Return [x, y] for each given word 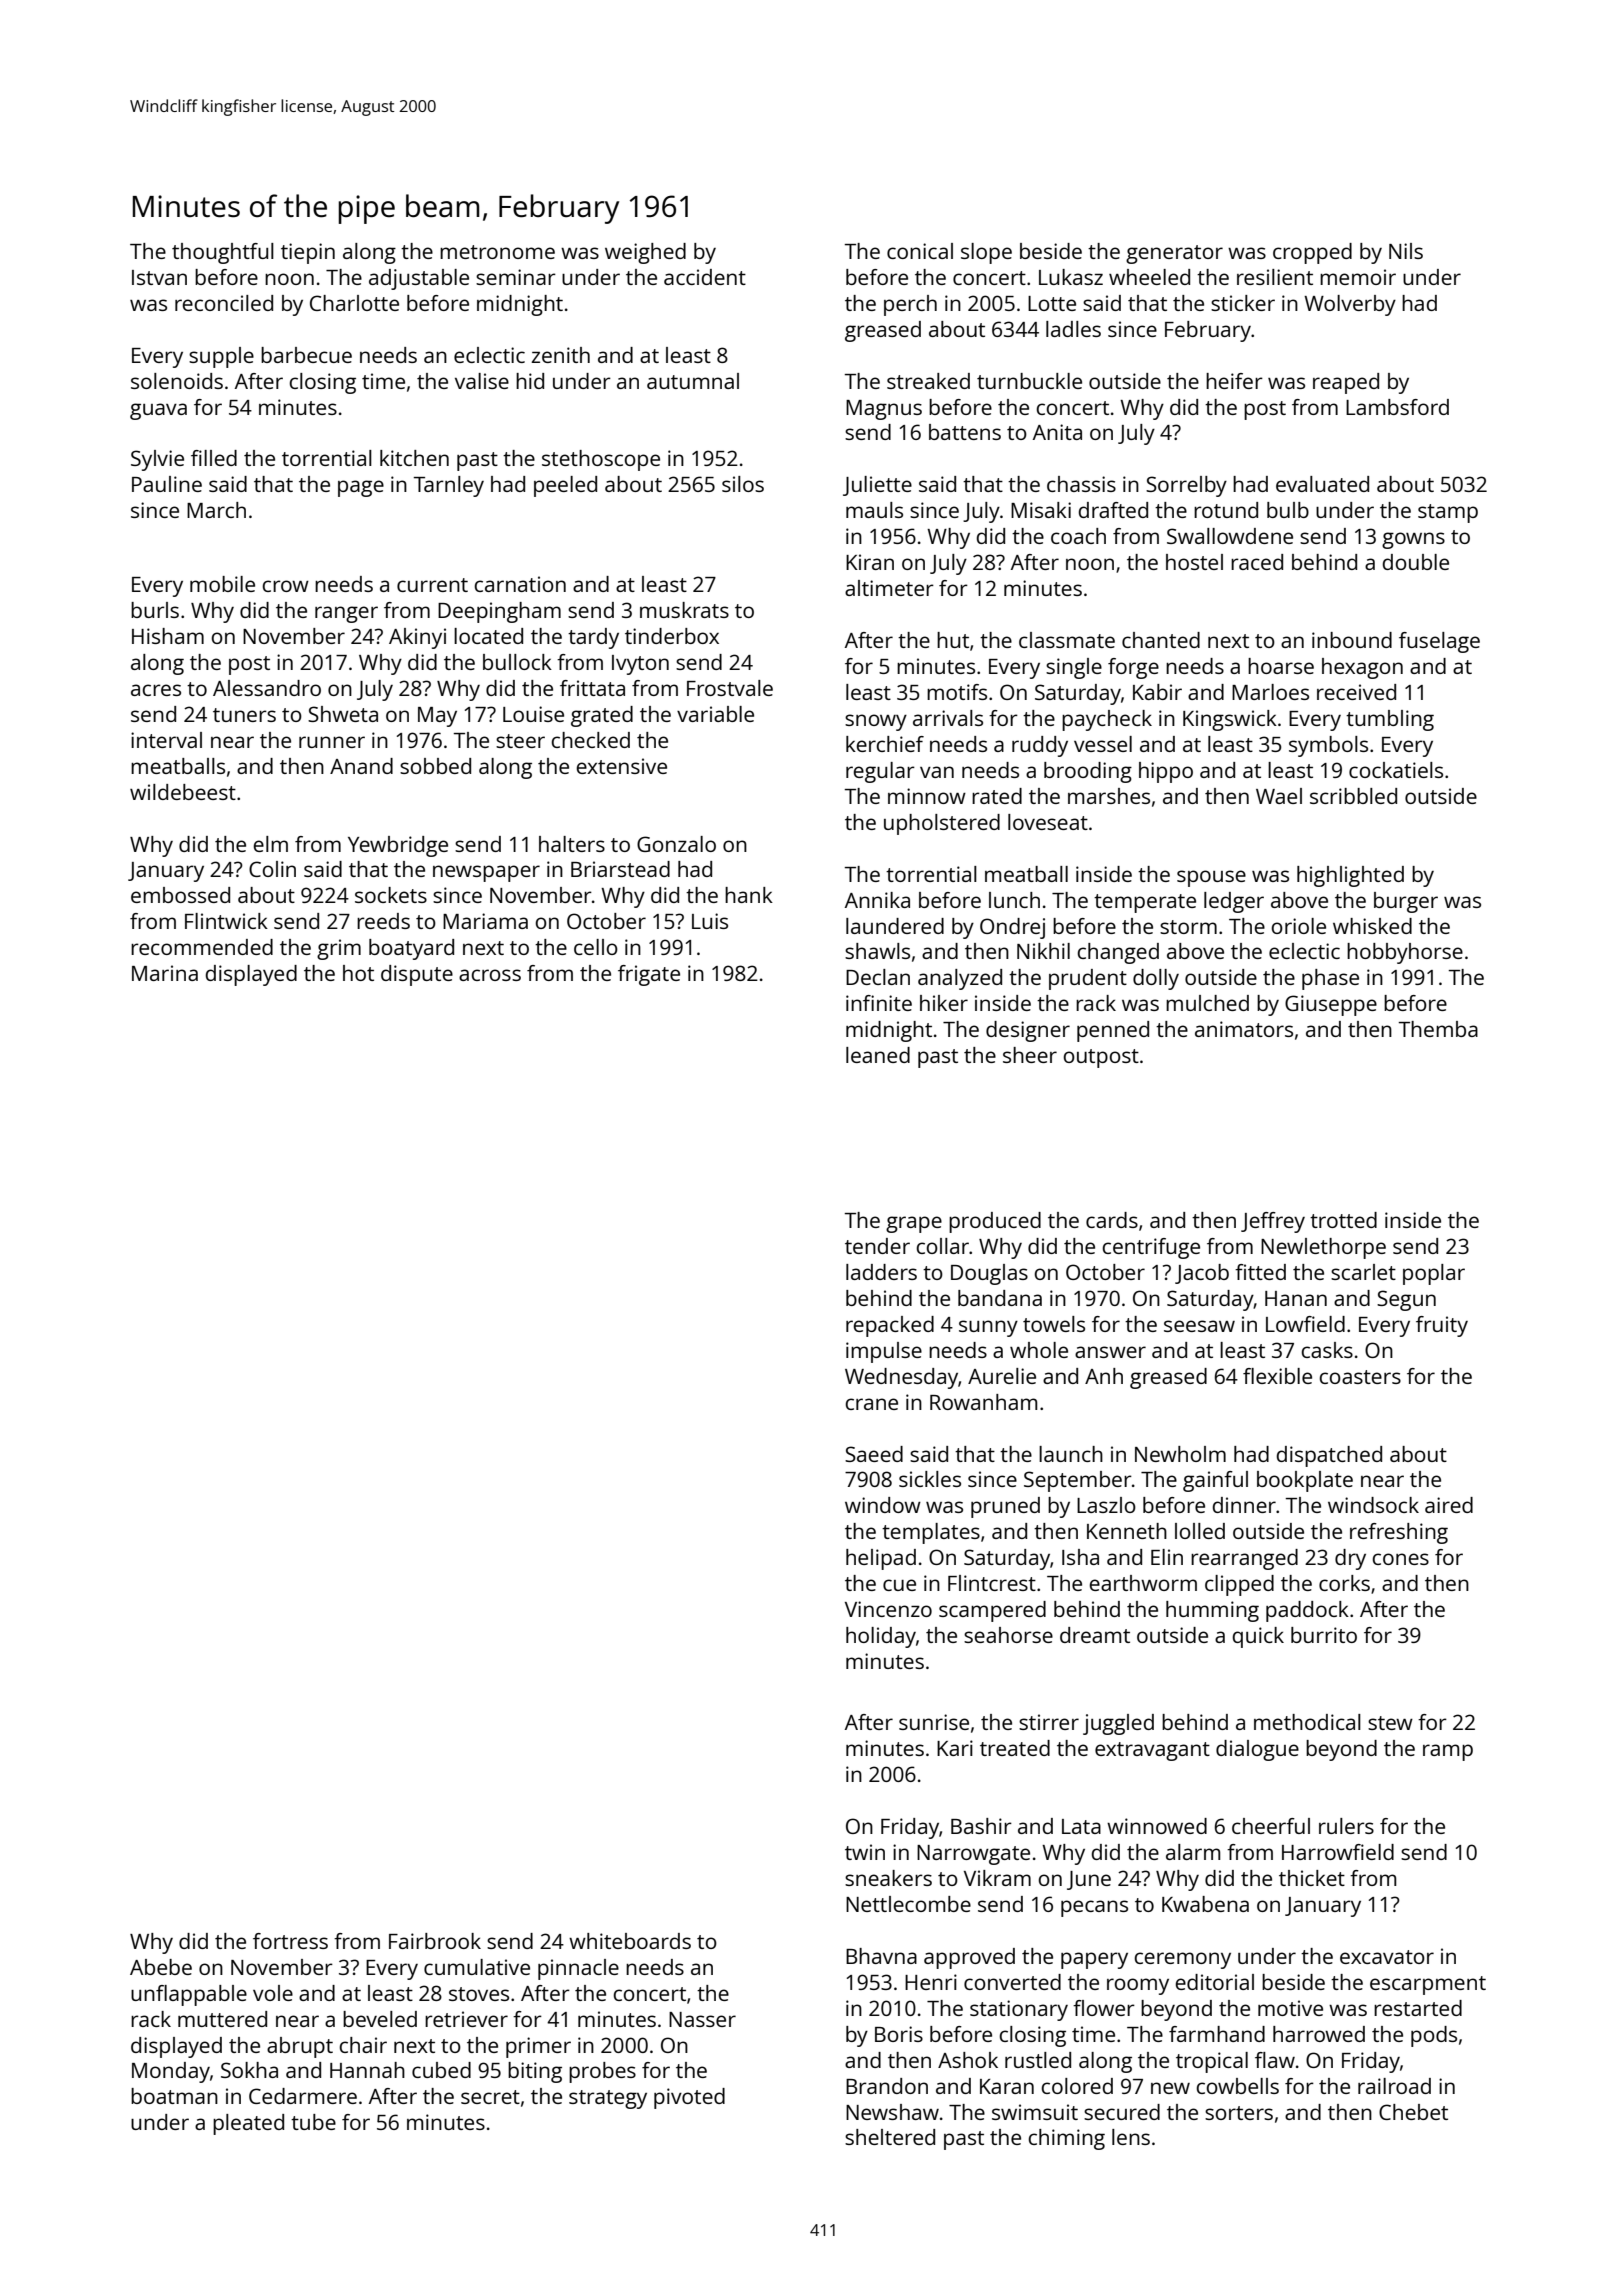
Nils [1406, 251]
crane [871, 1404]
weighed [645, 253]
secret [490, 2097]
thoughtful [223, 253]
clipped [1239, 1585]
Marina [165, 973]
